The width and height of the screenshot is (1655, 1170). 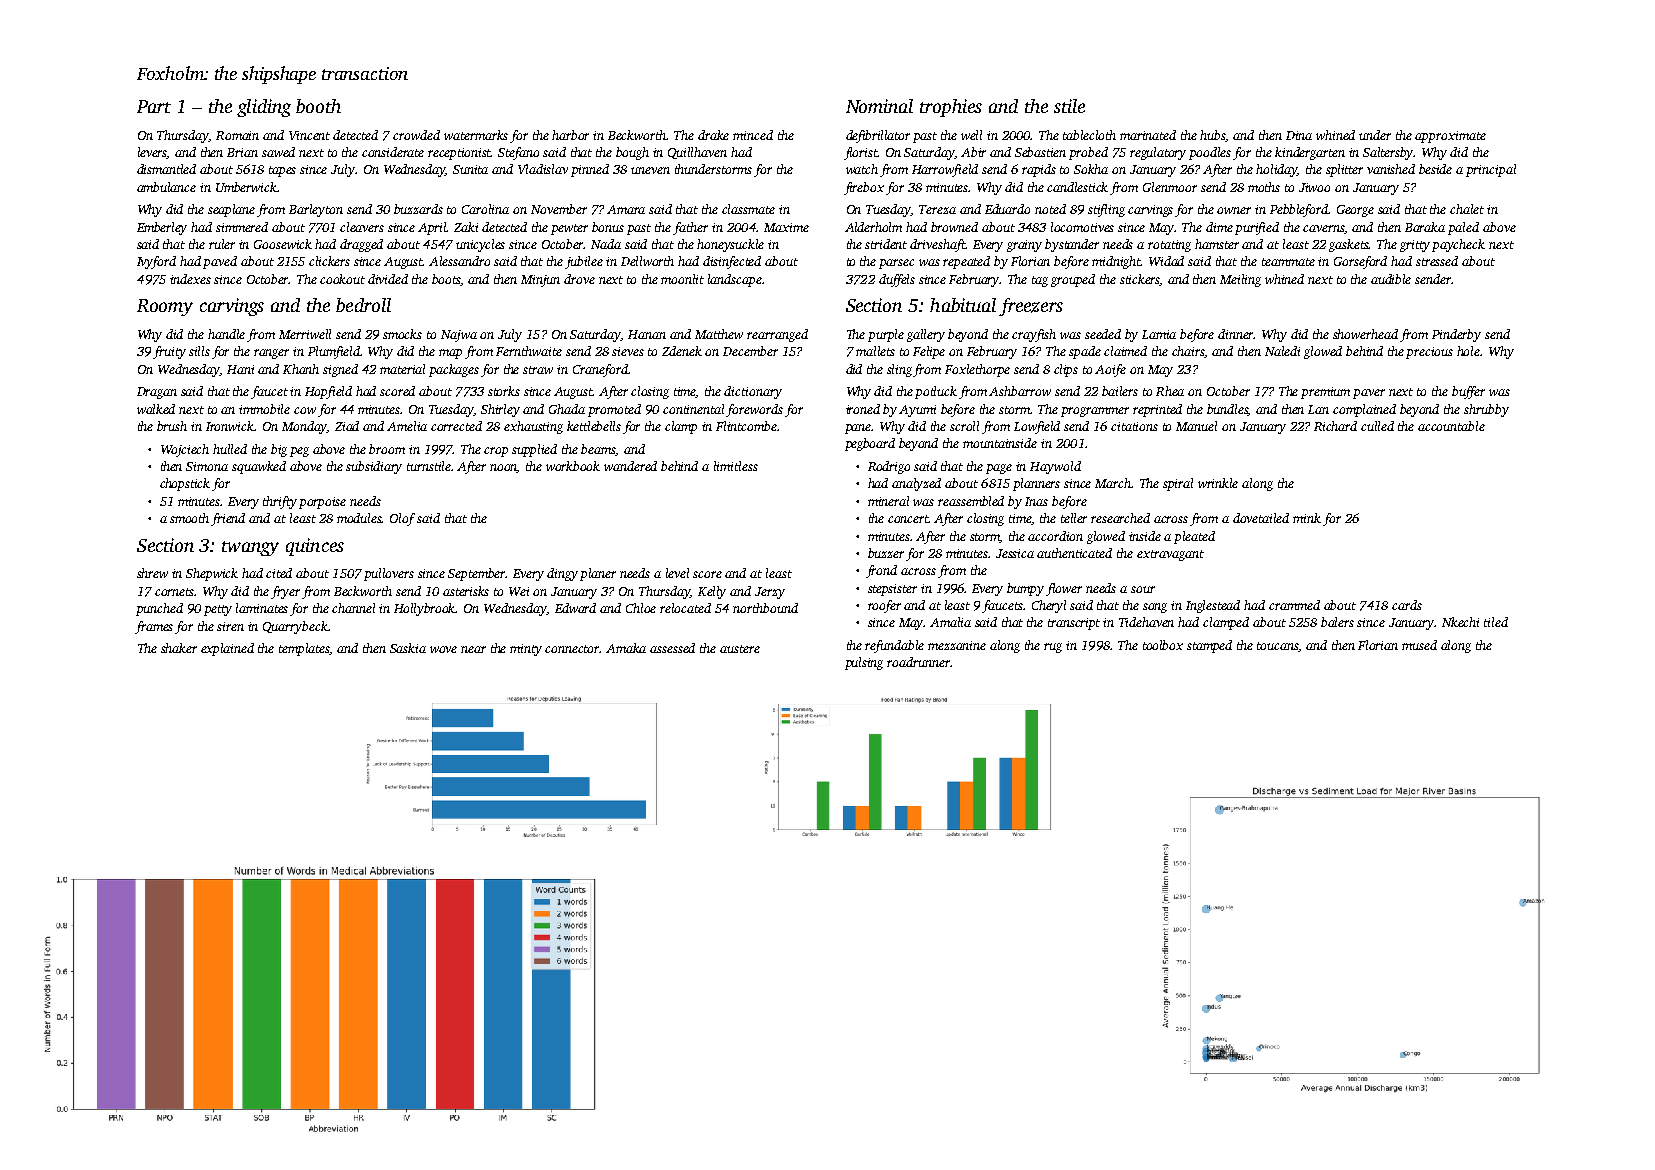 What do you see at coordinates (878, 136) in the screenshot?
I see `defibrillator` at bounding box center [878, 136].
